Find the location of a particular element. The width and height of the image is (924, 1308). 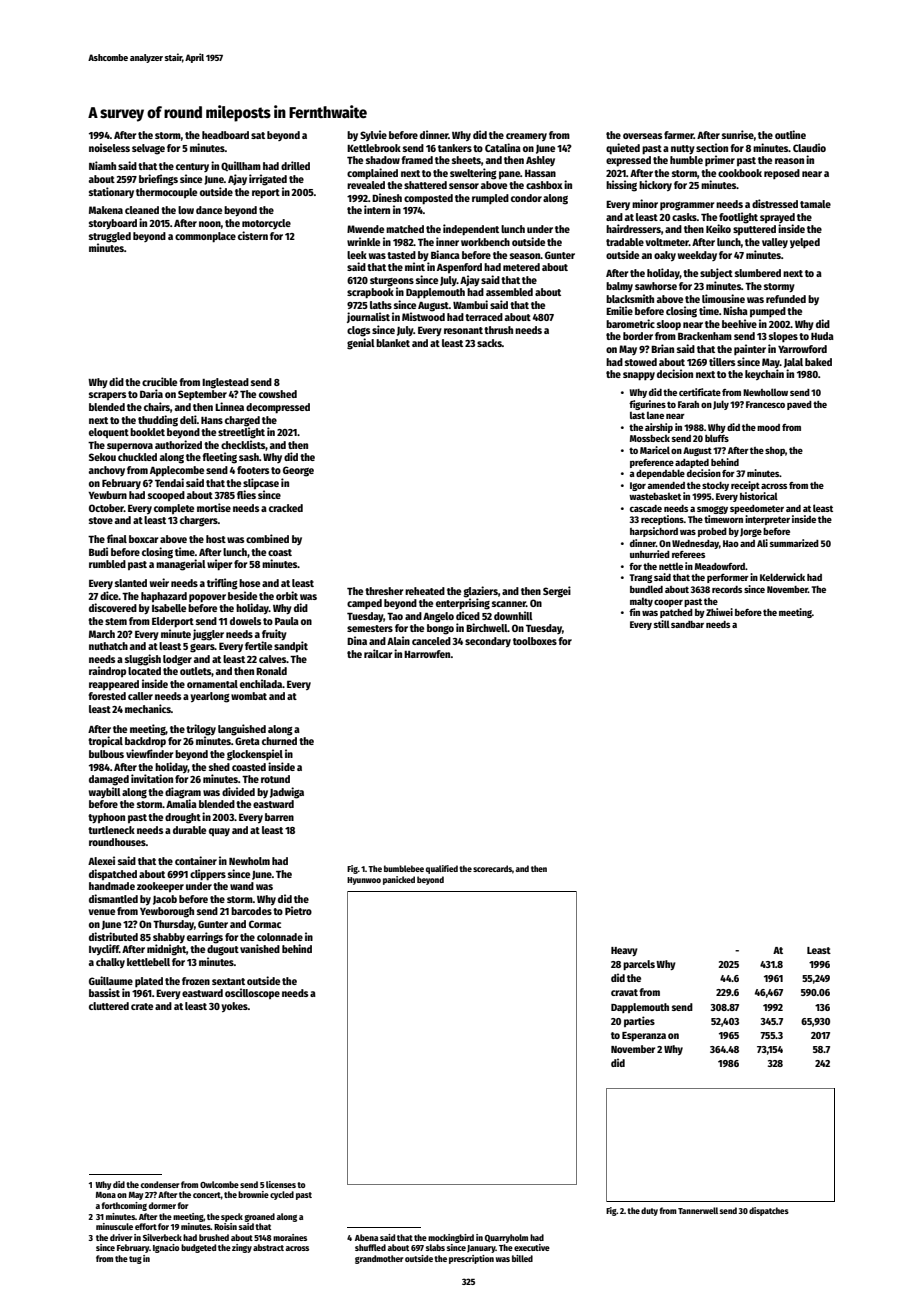

dispatches is located at coordinates (769, 1211).
